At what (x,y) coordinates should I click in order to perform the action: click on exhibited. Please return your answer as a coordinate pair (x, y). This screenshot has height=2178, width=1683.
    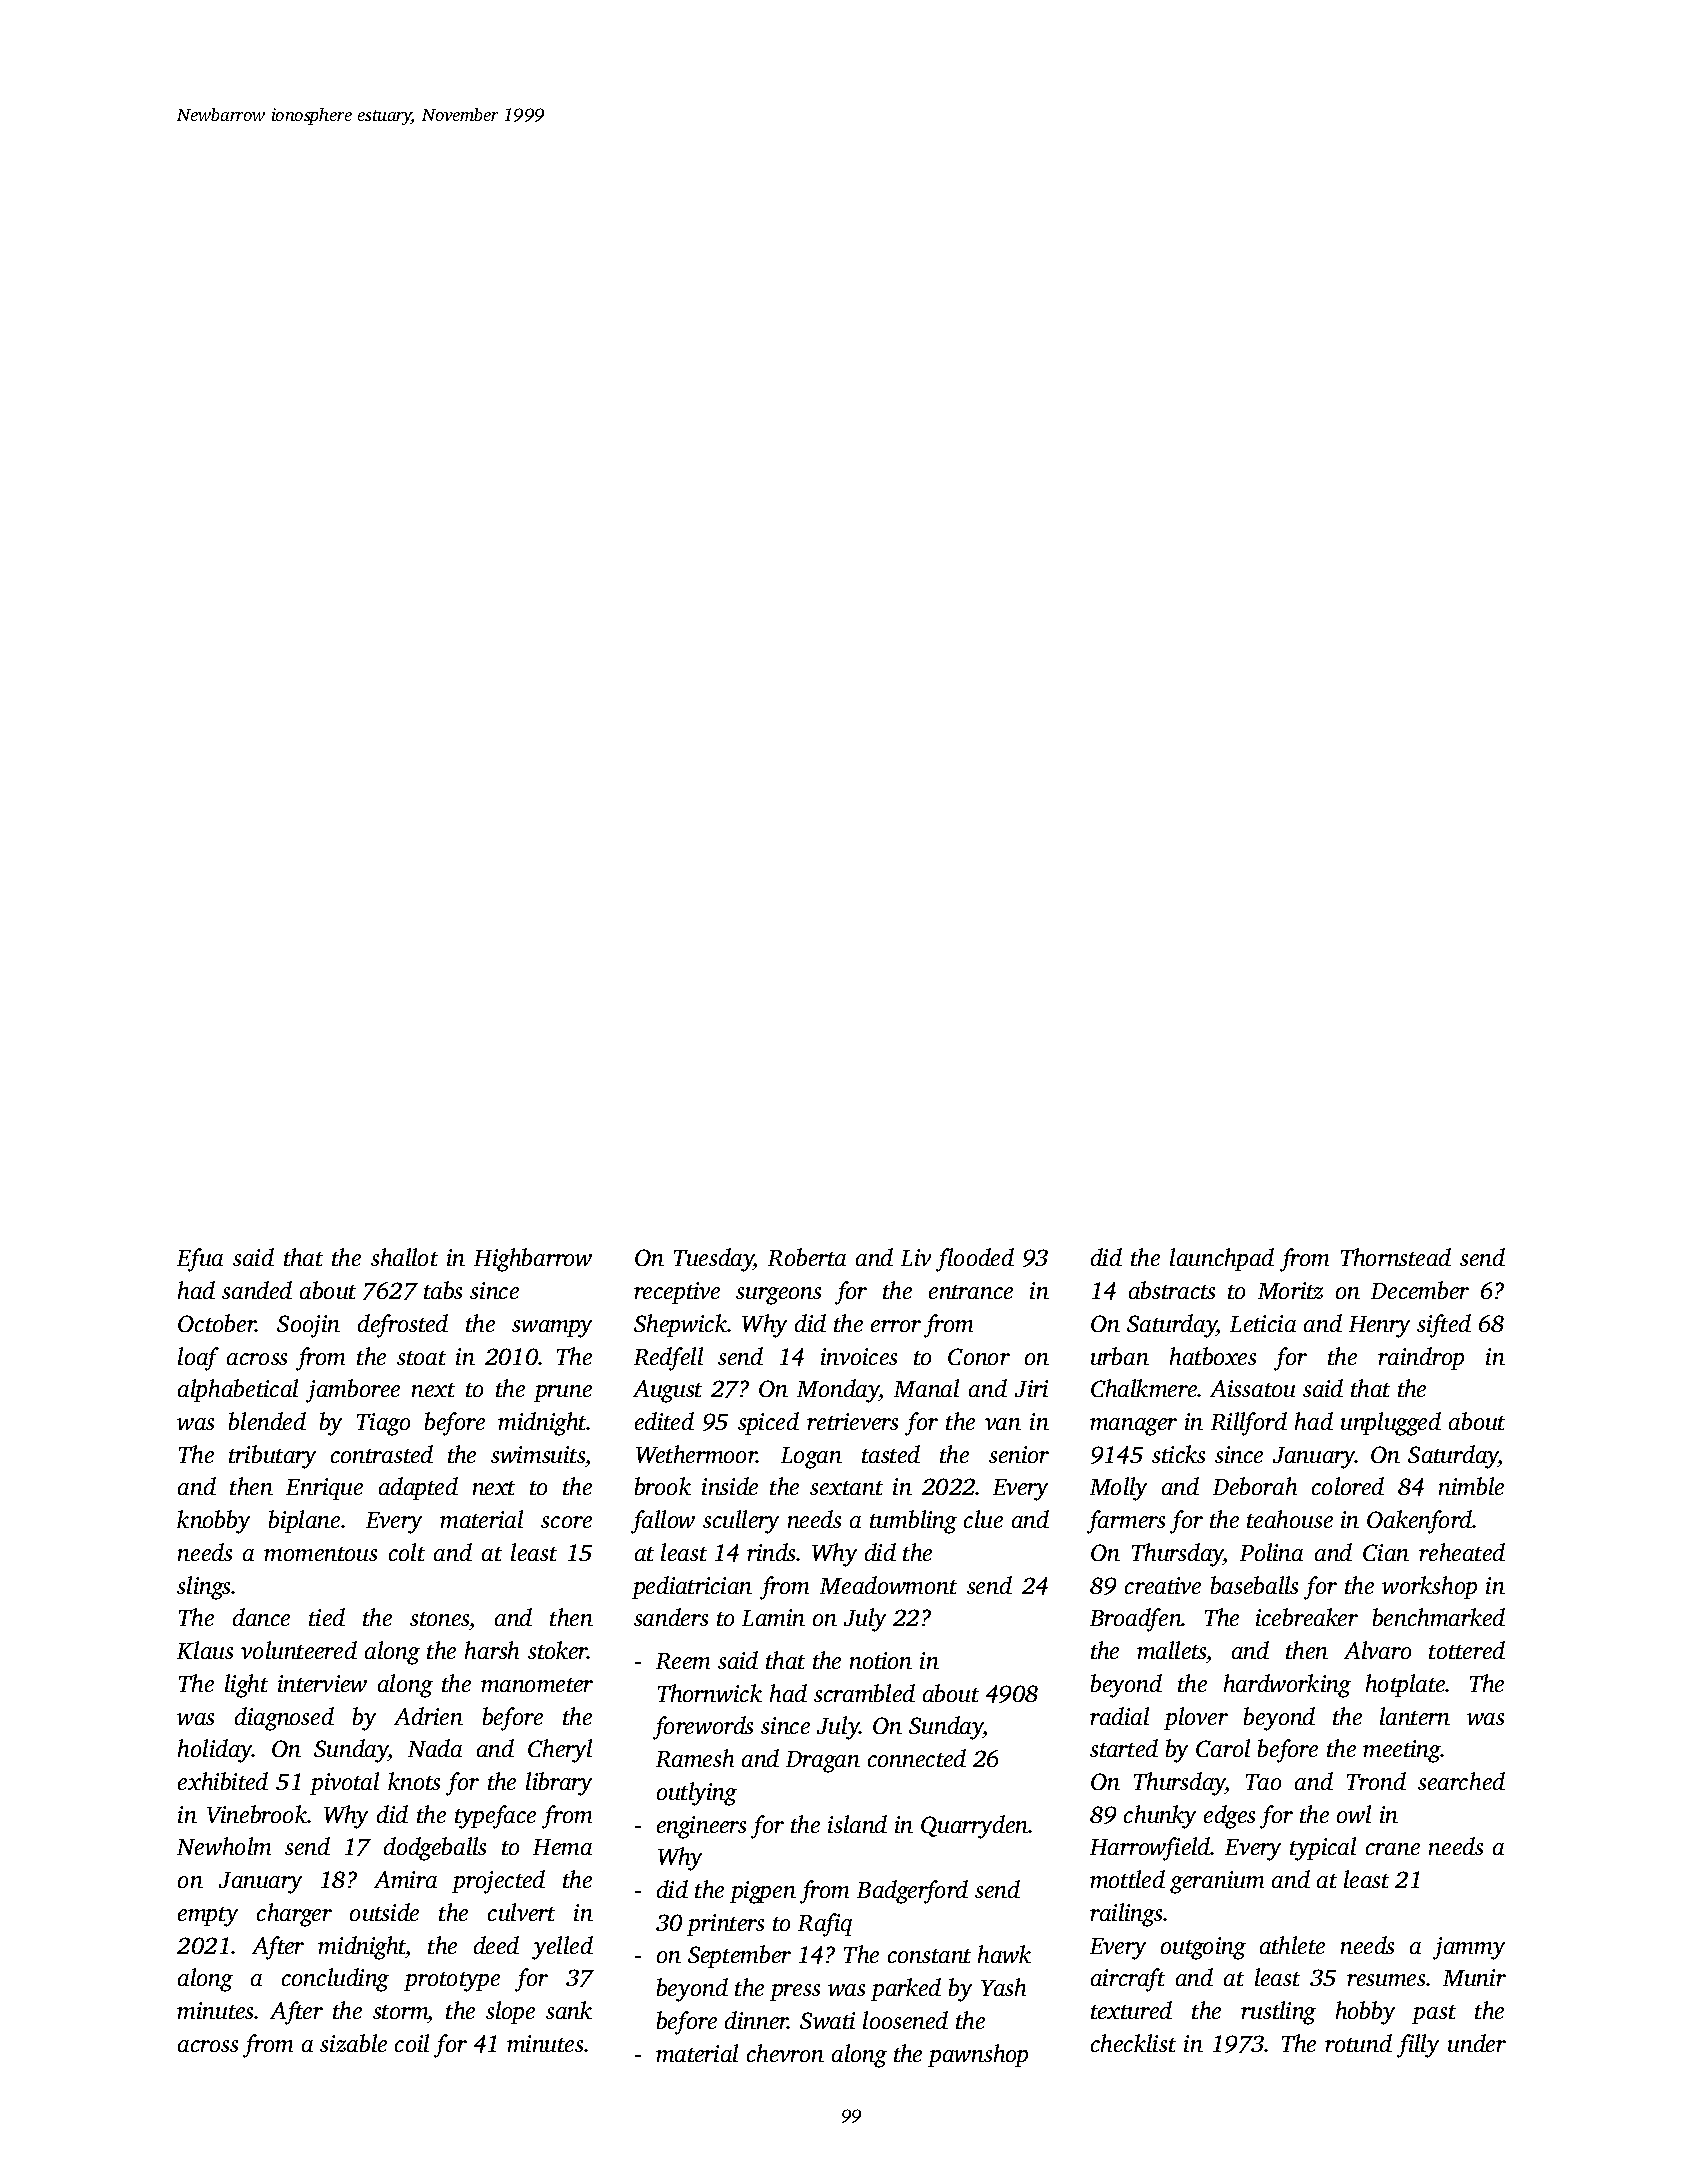
    Looking at the image, I should click on (223, 1781).
